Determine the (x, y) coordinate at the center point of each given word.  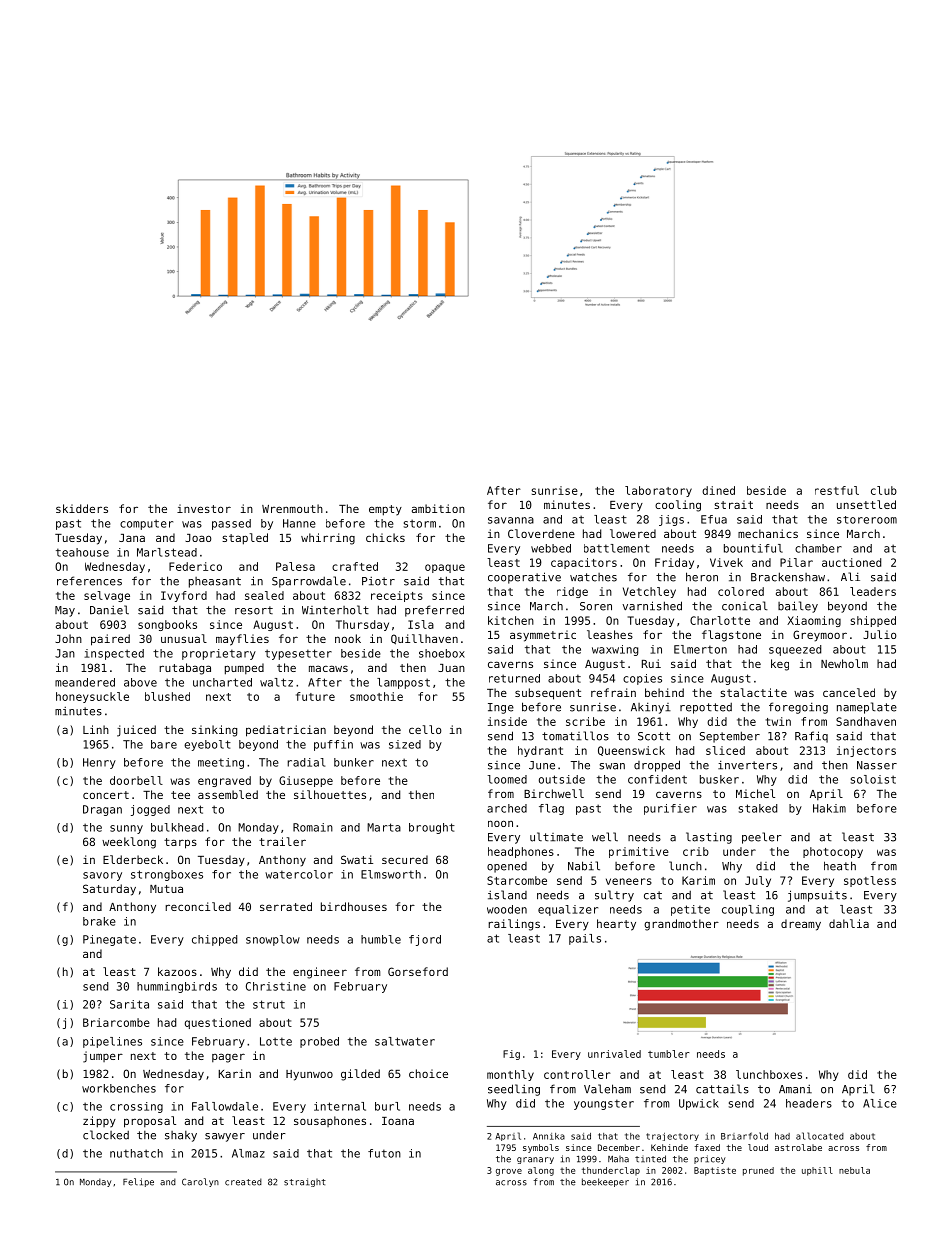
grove (509, 1172)
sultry (614, 896)
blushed (167, 696)
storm (420, 523)
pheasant (215, 582)
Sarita (129, 1004)
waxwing (615, 650)
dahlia (849, 923)
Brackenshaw (788, 577)
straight (305, 1182)
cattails (722, 1089)
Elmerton (700, 649)
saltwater (405, 1041)
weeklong (129, 843)
